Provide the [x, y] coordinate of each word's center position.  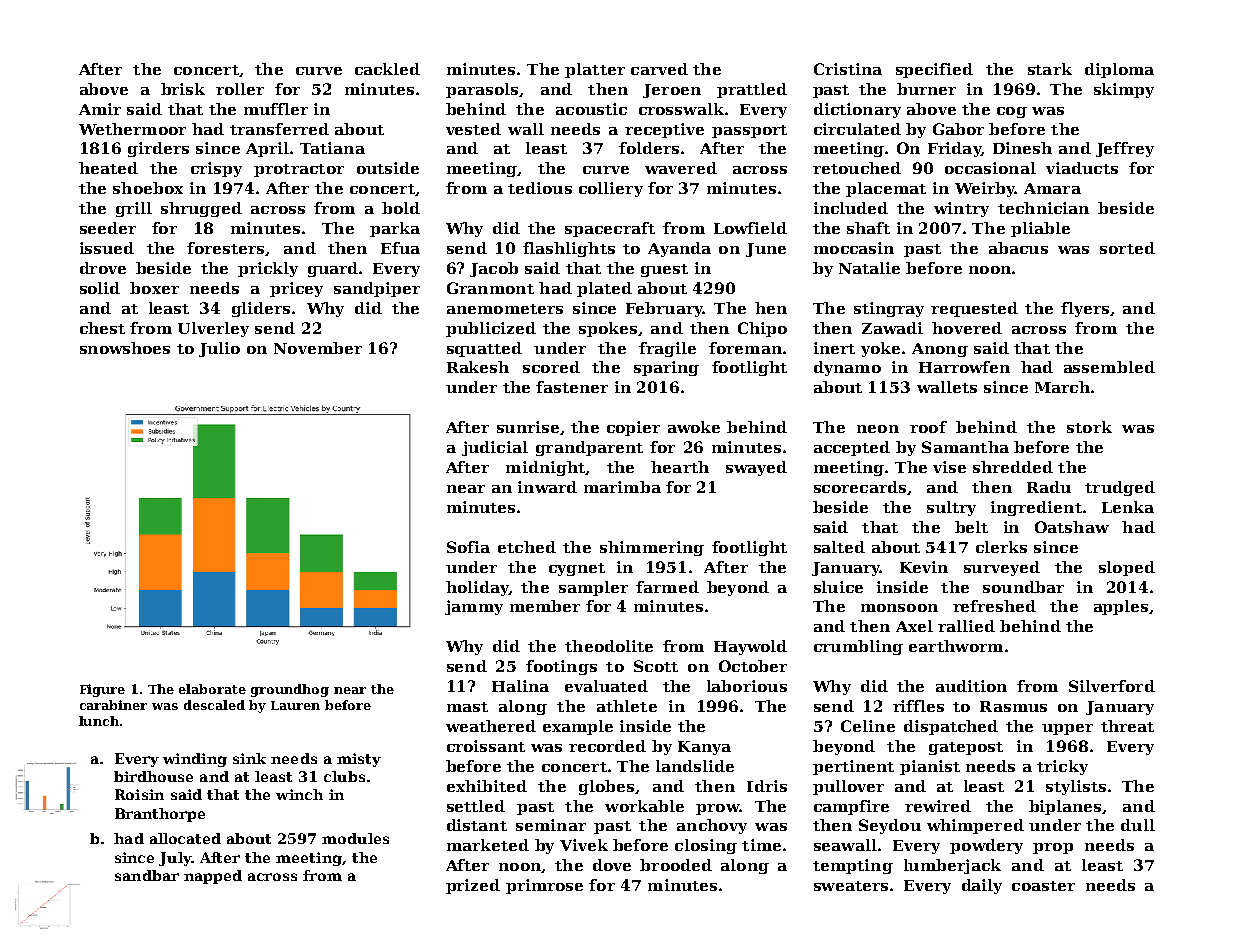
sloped [1127, 568]
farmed [667, 587]
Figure [102, 690]
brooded [676, 865]
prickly [268, 269]
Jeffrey [1125, 149]
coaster [1043, 886]
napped [213, 877]
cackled [387, 69]
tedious [540, 188]
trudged [1120, 488]
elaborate [212, 689]
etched [527, 547]
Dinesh [1022, 148]
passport [749, 131]
